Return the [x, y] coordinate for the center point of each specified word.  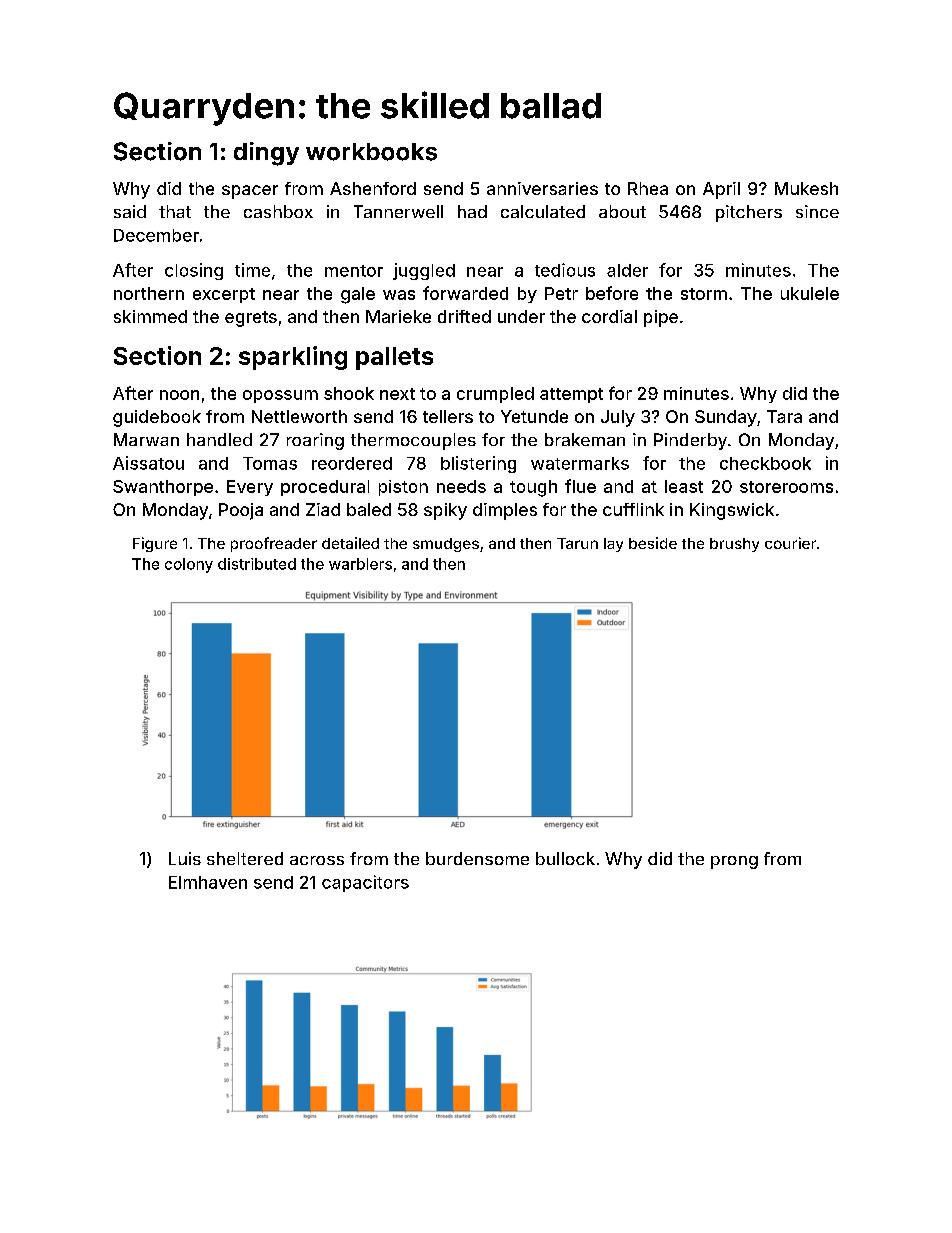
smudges [446, 545]
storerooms [786, 487]
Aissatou [148, 463]
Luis [185, 858]
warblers [360, 564]
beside [653, 543]
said [130, 211]
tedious [565, 270]
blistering [478, 464]
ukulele [810, 293]
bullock [565, 858]
